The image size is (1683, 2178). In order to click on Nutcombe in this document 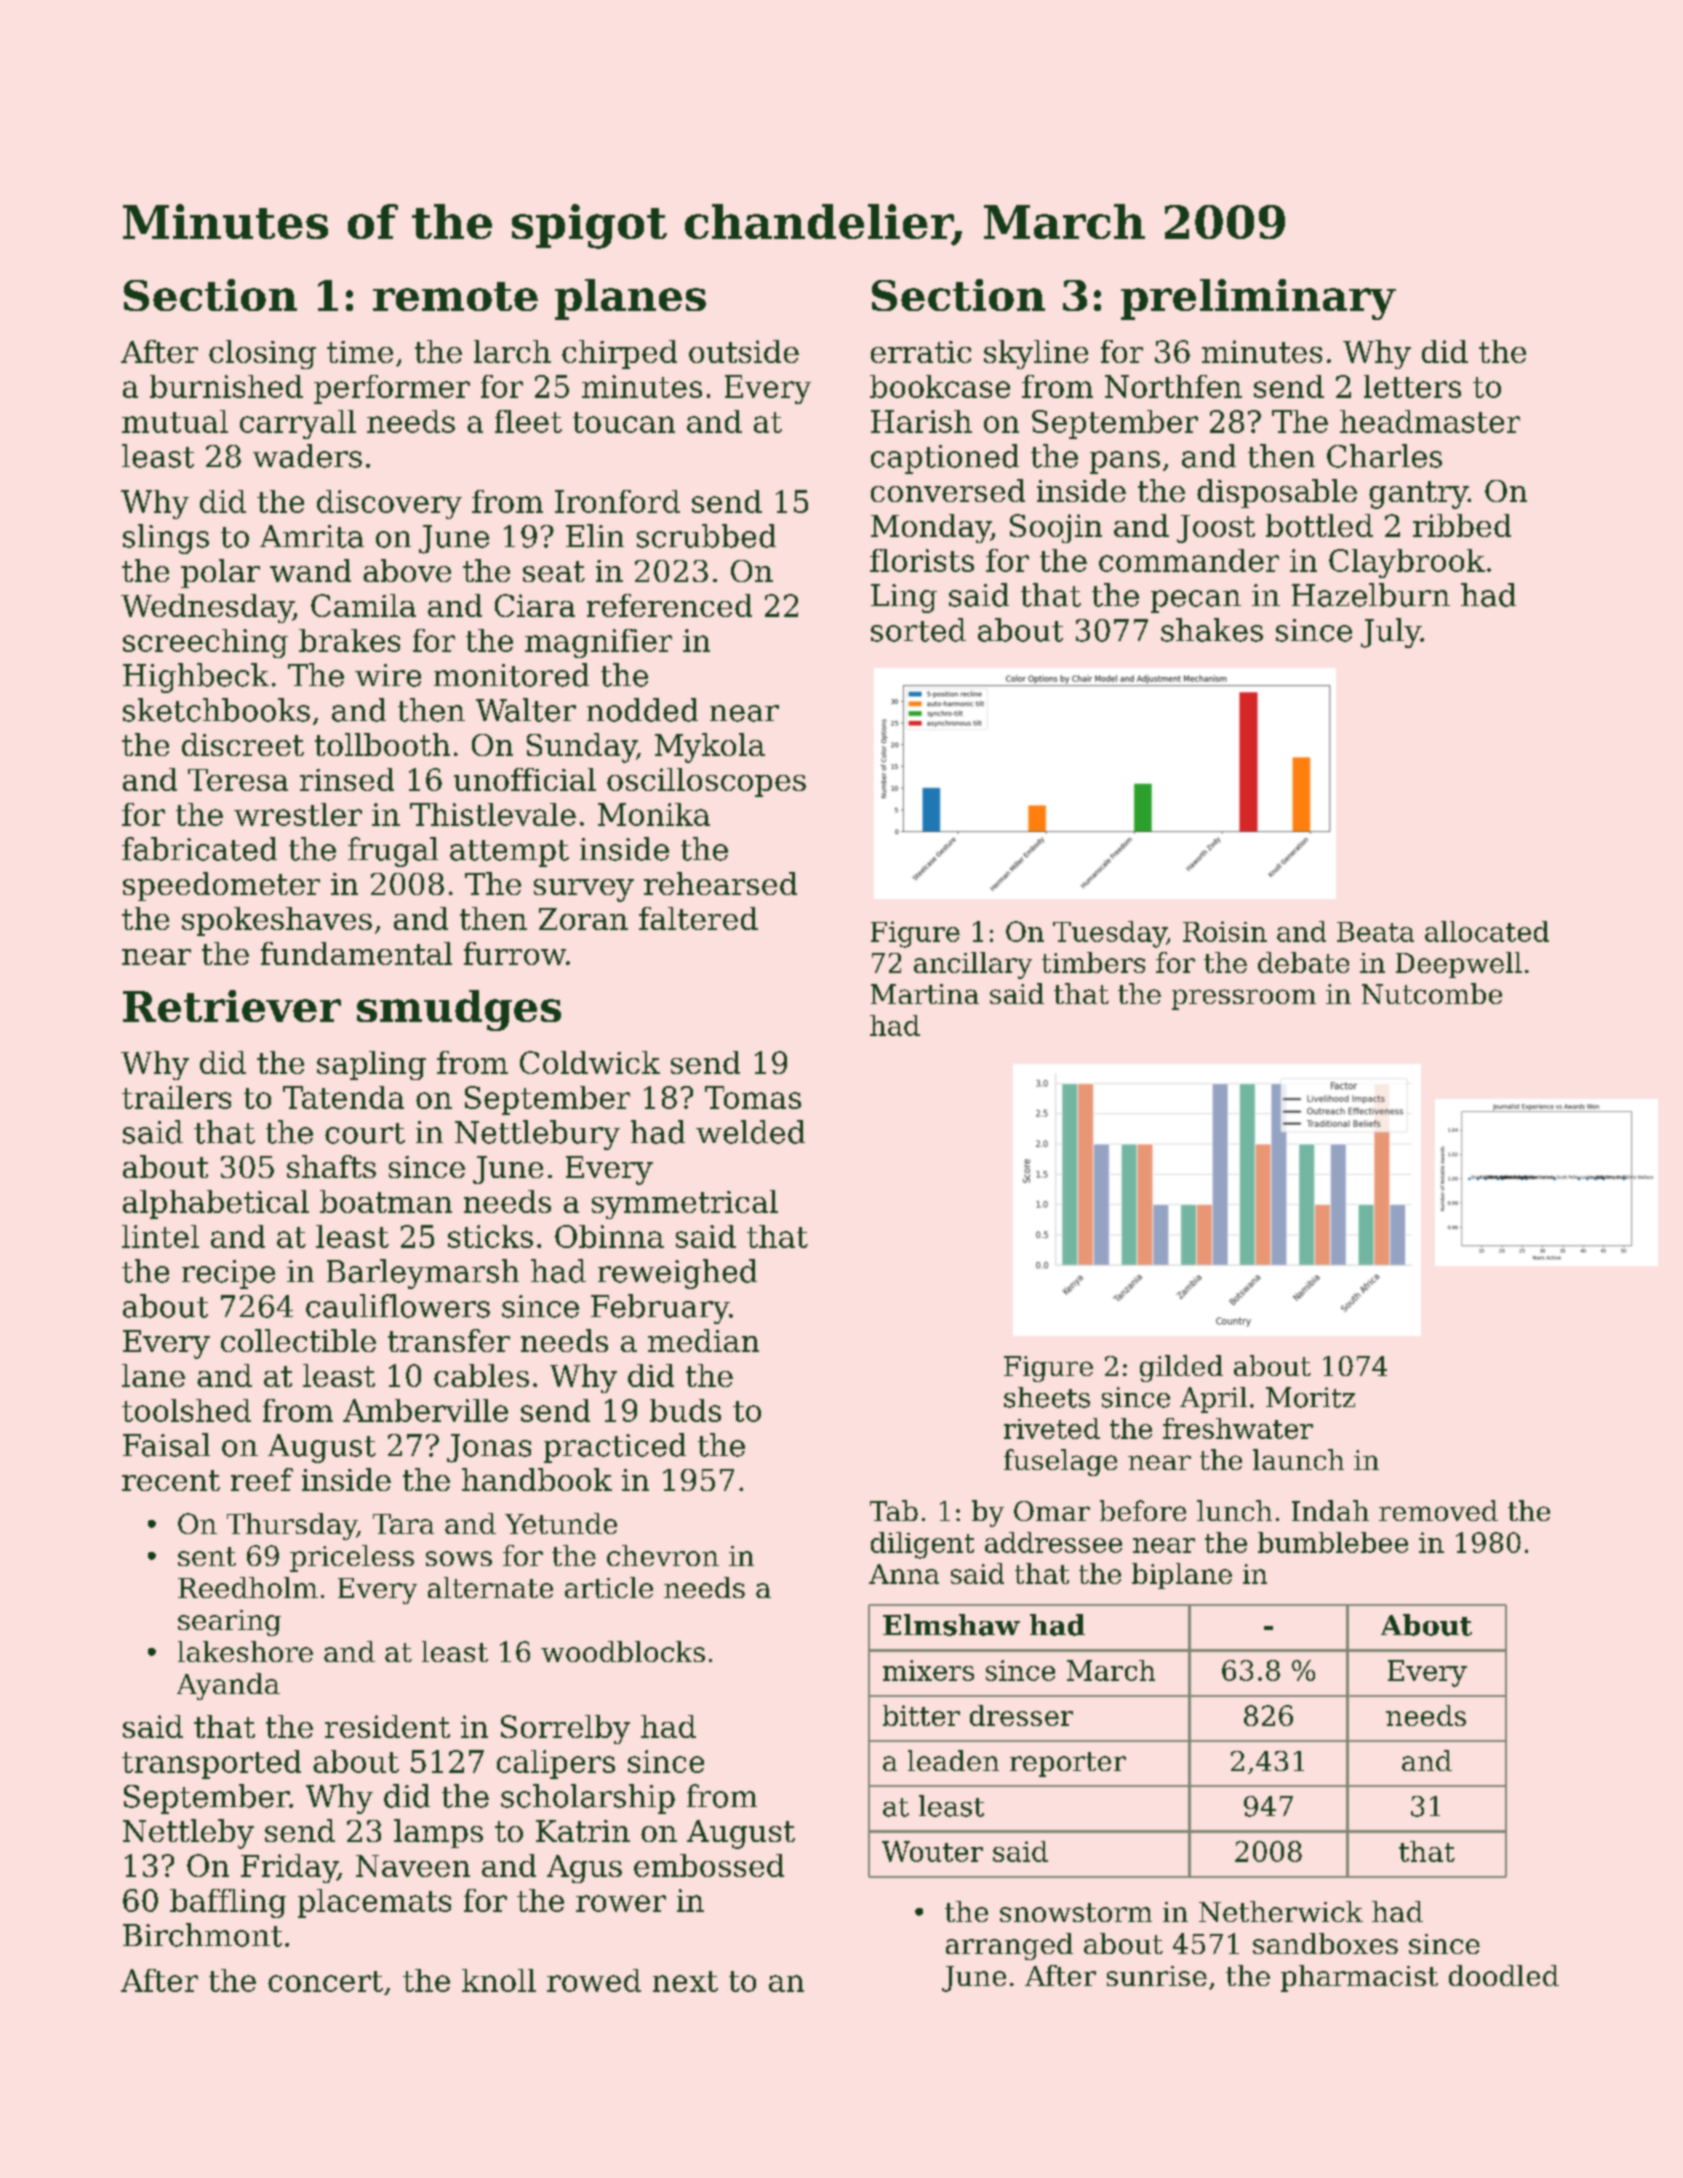, I will do `click(1432, 993)`.
